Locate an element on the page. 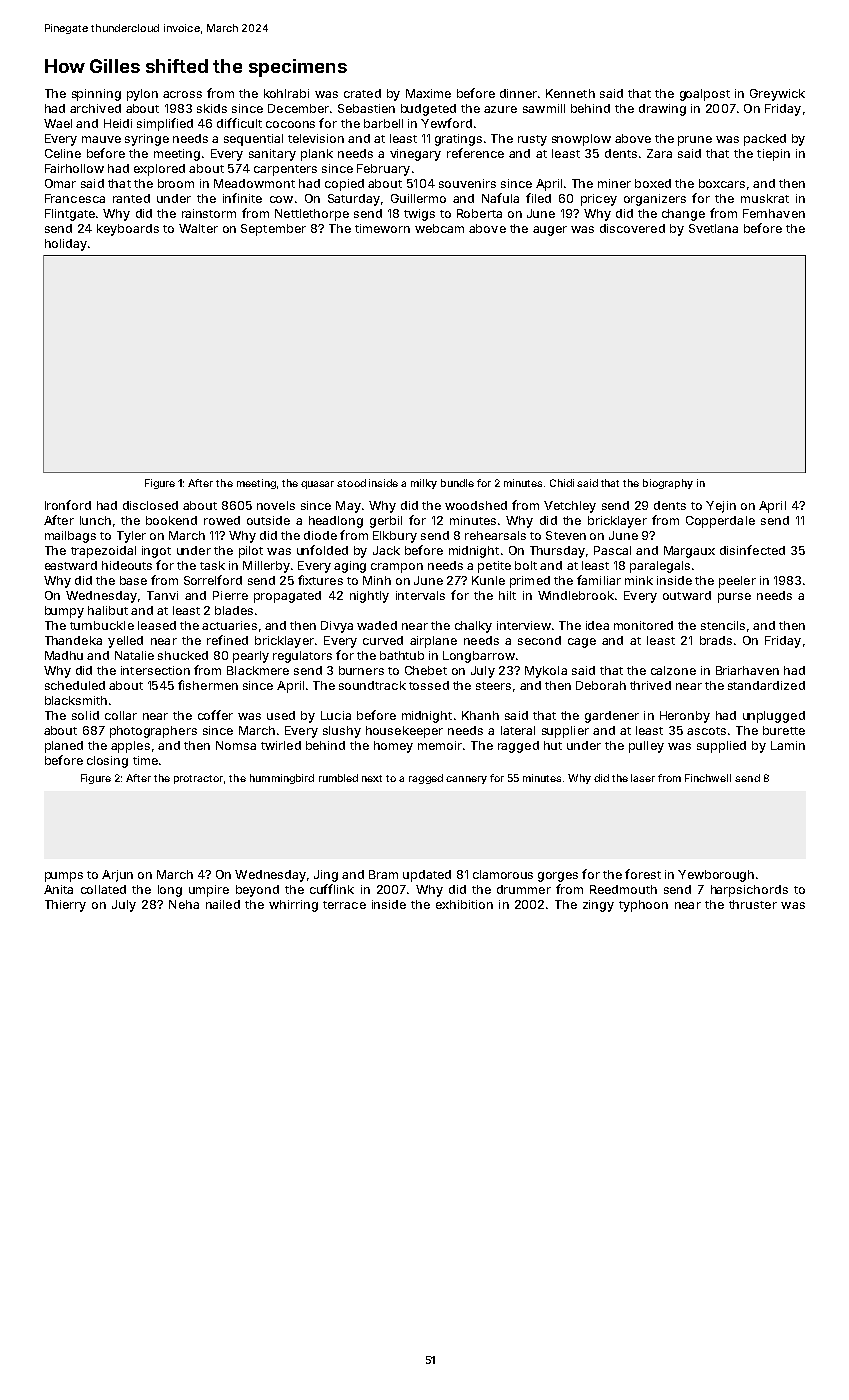  Kenneth is located at coordinates (570, 93).
